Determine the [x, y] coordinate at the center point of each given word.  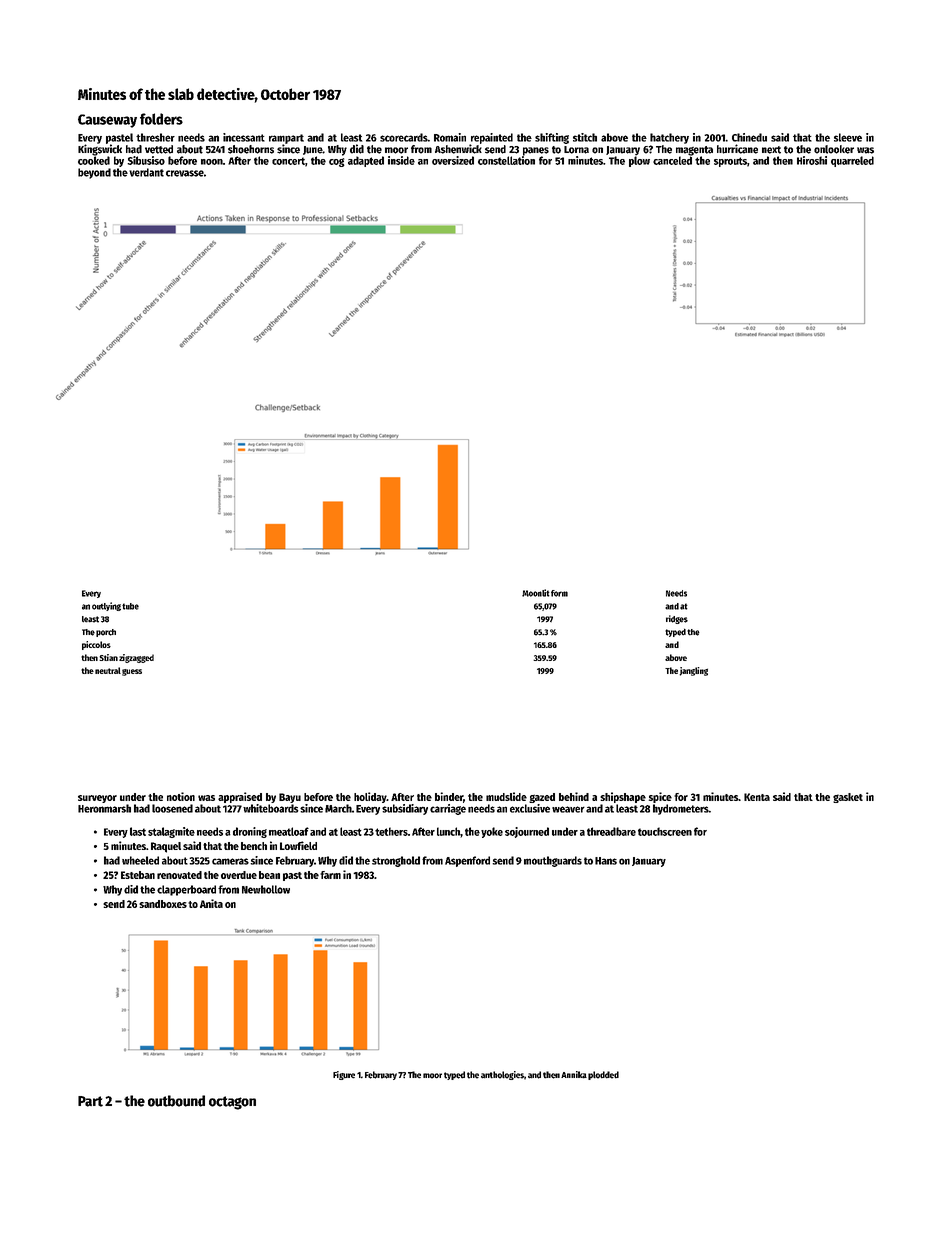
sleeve [848, 137]
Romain [450, 137]
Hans [606, 861]
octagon [232, 1103]
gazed [542, 798]
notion [181, 796]
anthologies [502, 1075]
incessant [244, 137]
